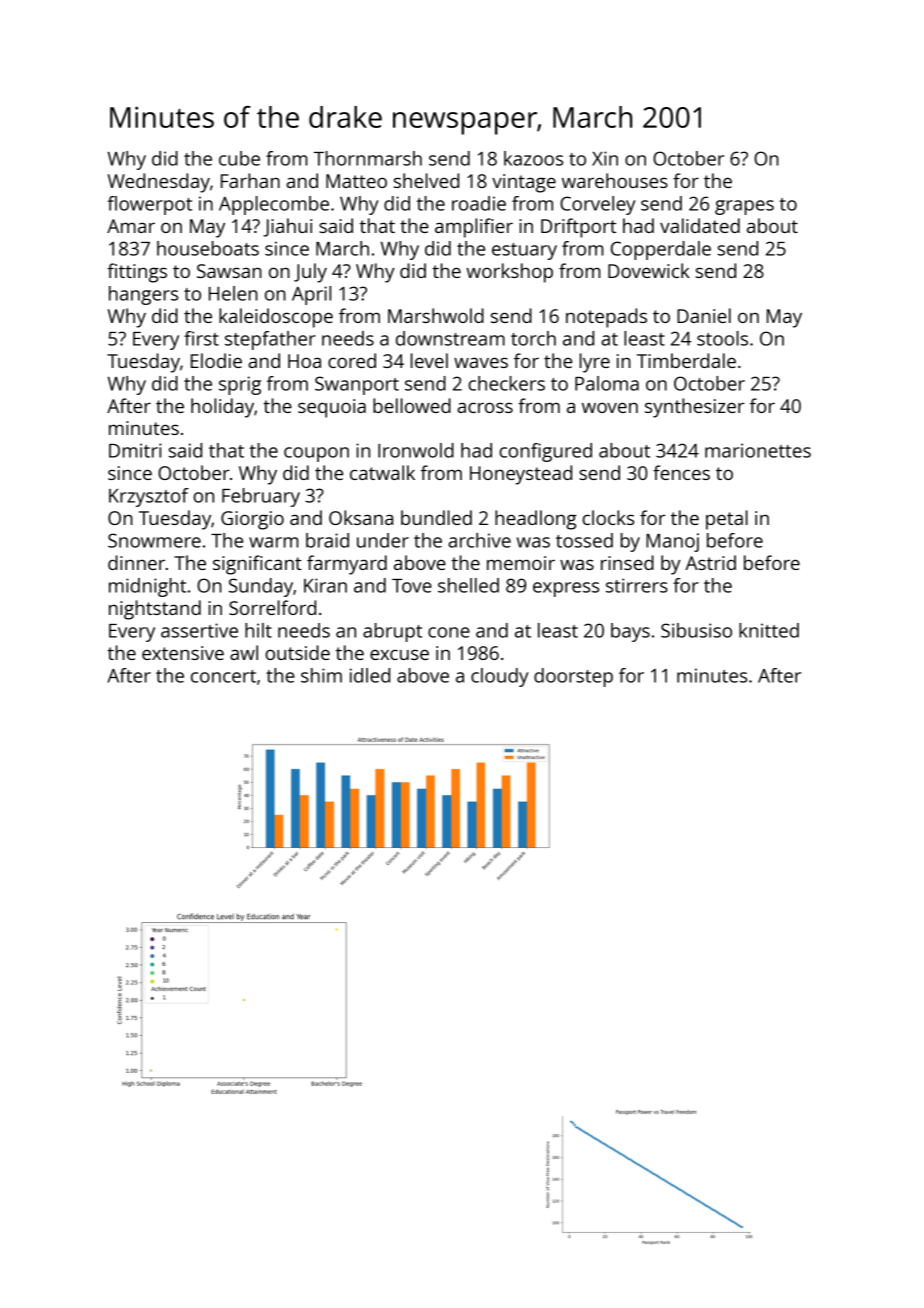 The width and height of the document is (924, 1308). Describe the element at coordinates (273, 542) in the document. I see `warm` at that location.
